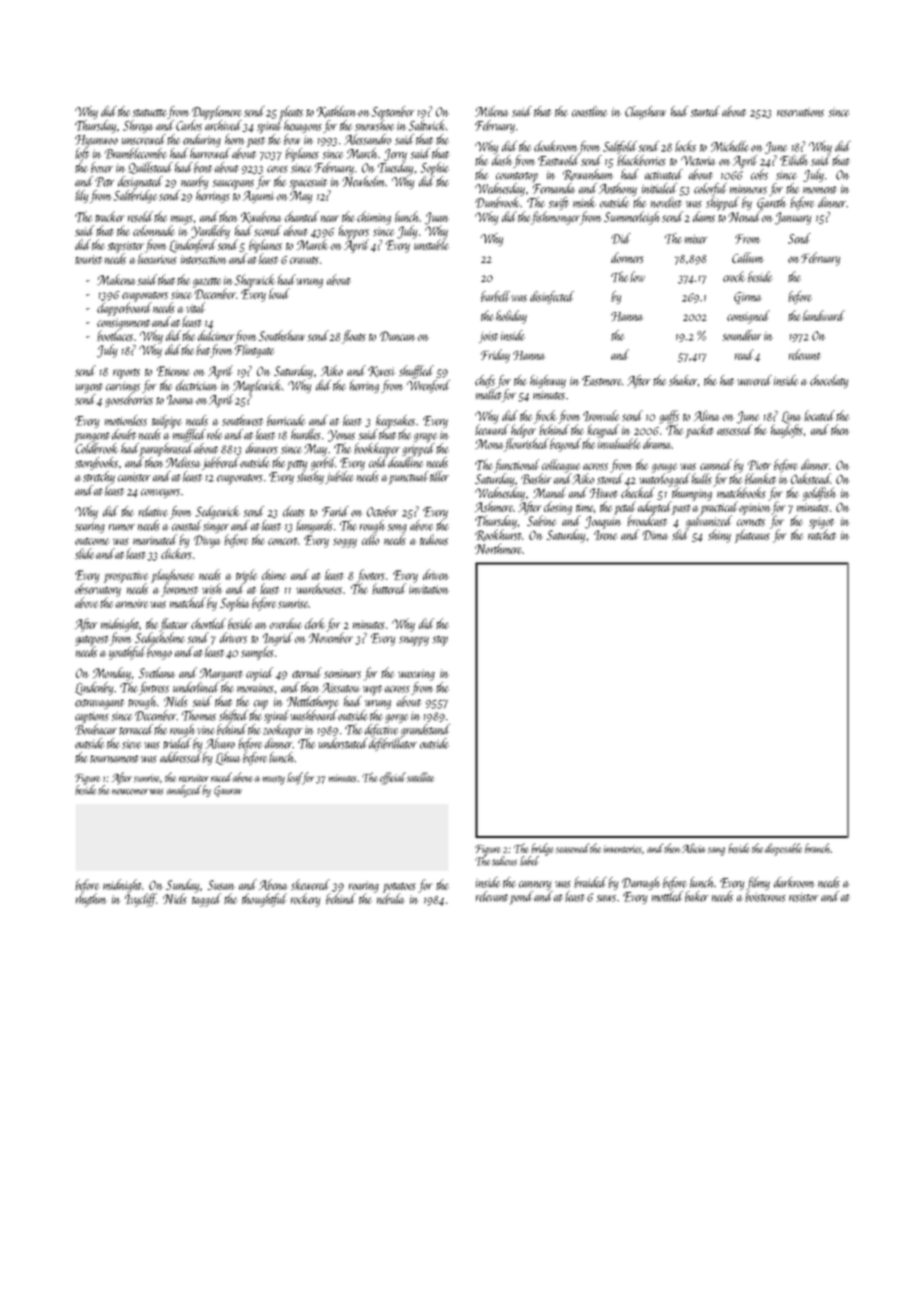  I want to click on Saltwick, so click(427, 125).
